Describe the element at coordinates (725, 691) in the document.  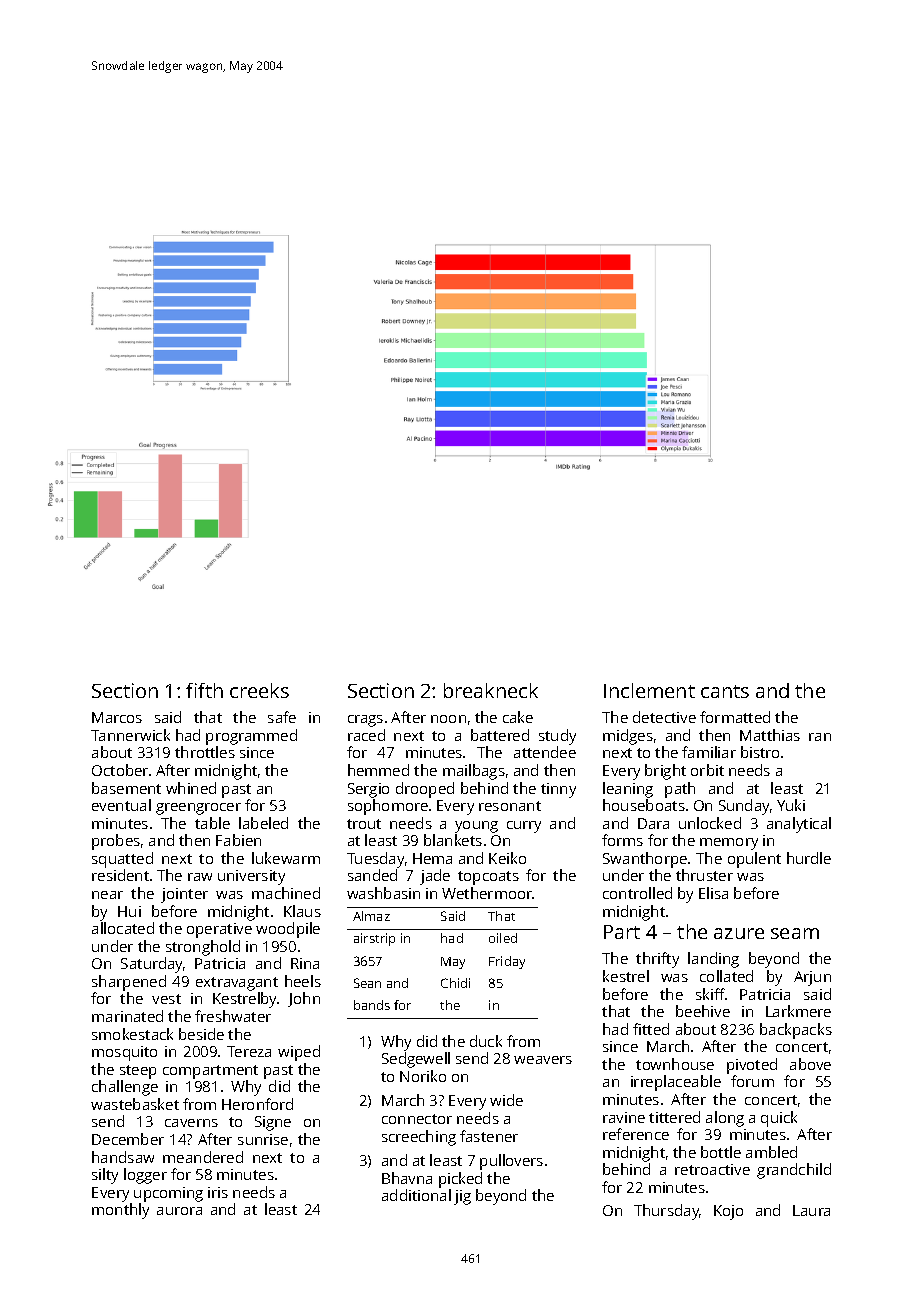
I see `cants` at that location.
